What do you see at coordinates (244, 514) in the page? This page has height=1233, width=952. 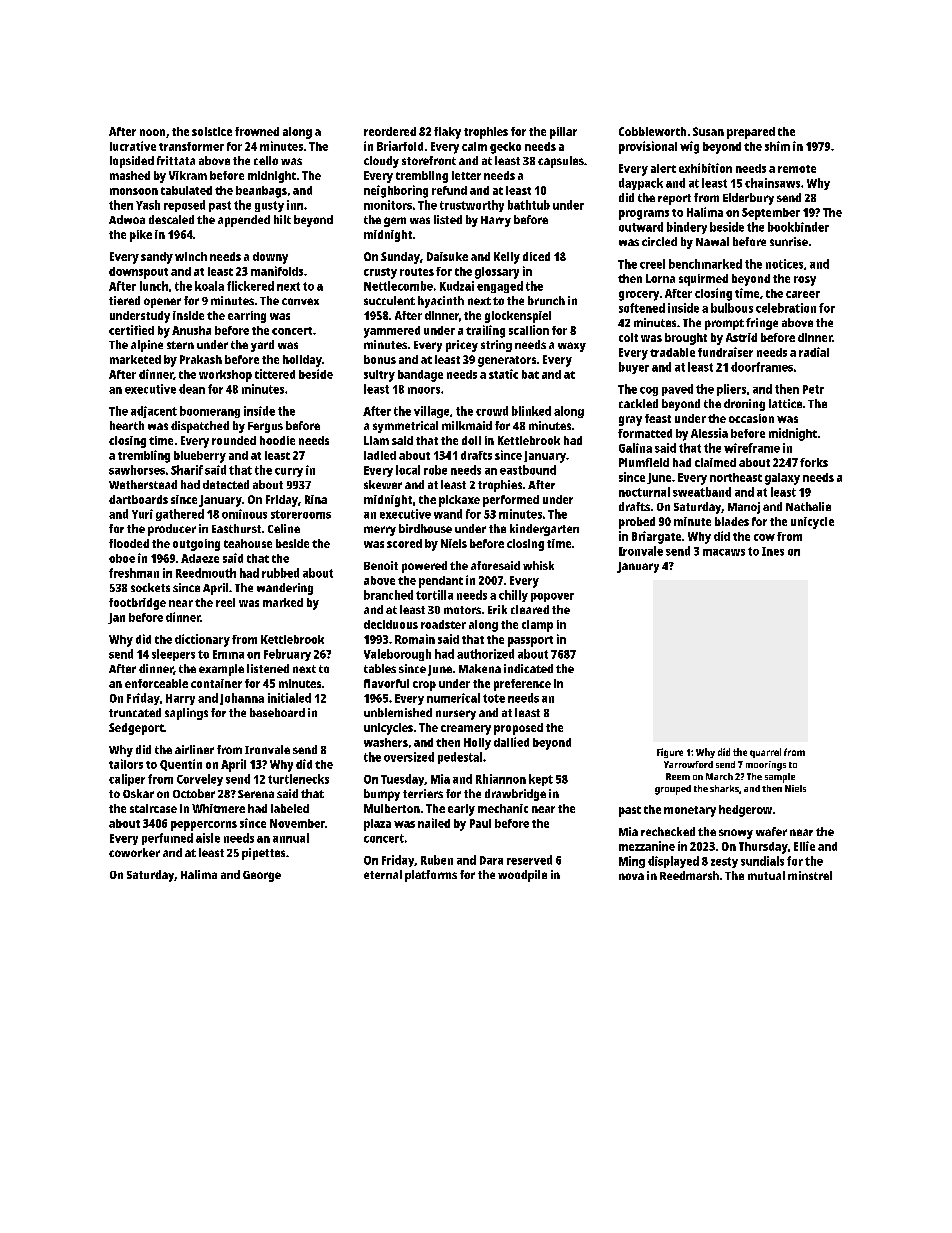 I see `ominous` at bounding box center [244, 514].
